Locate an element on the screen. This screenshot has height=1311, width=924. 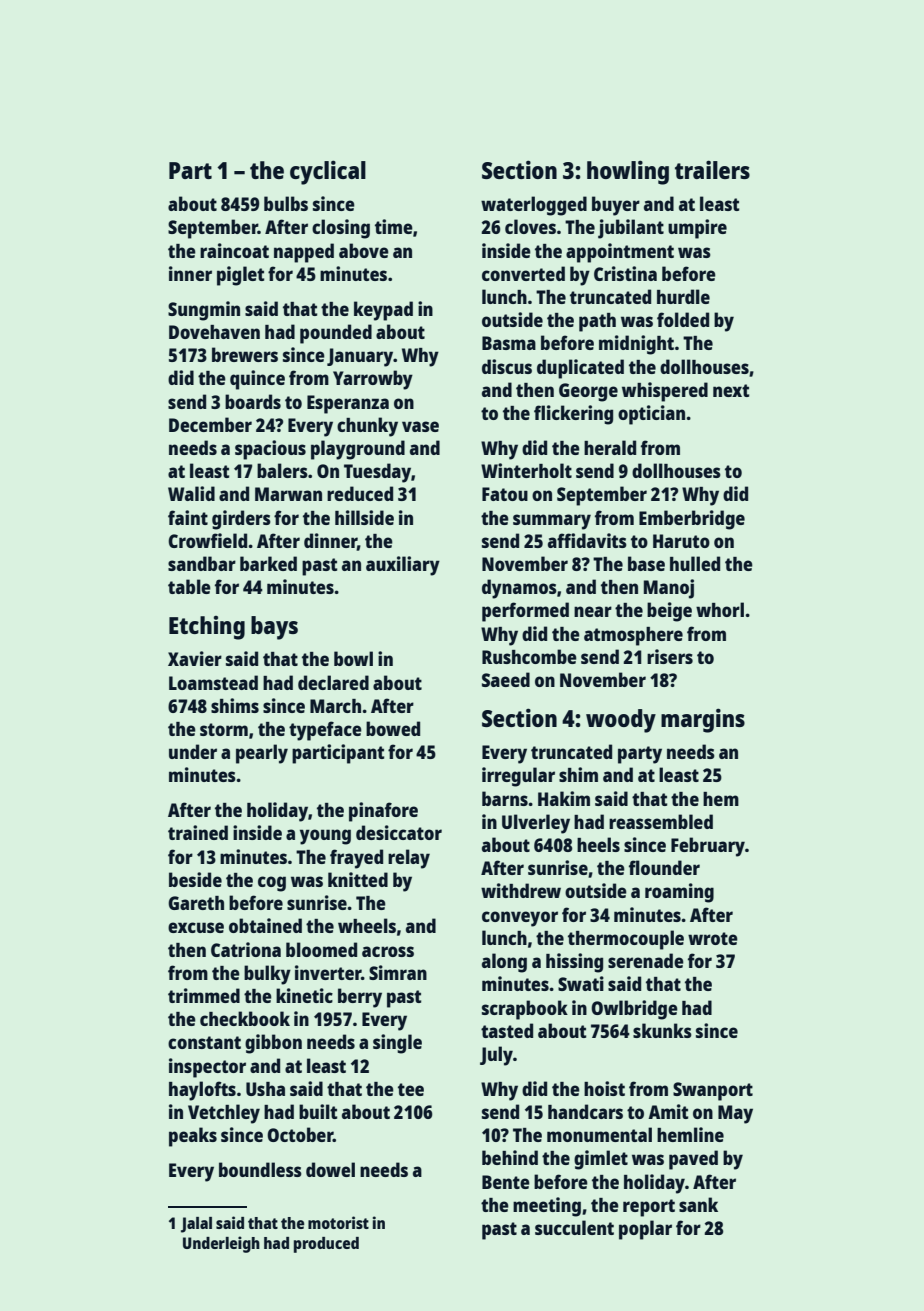
next is located at coordinates (731, 390).
